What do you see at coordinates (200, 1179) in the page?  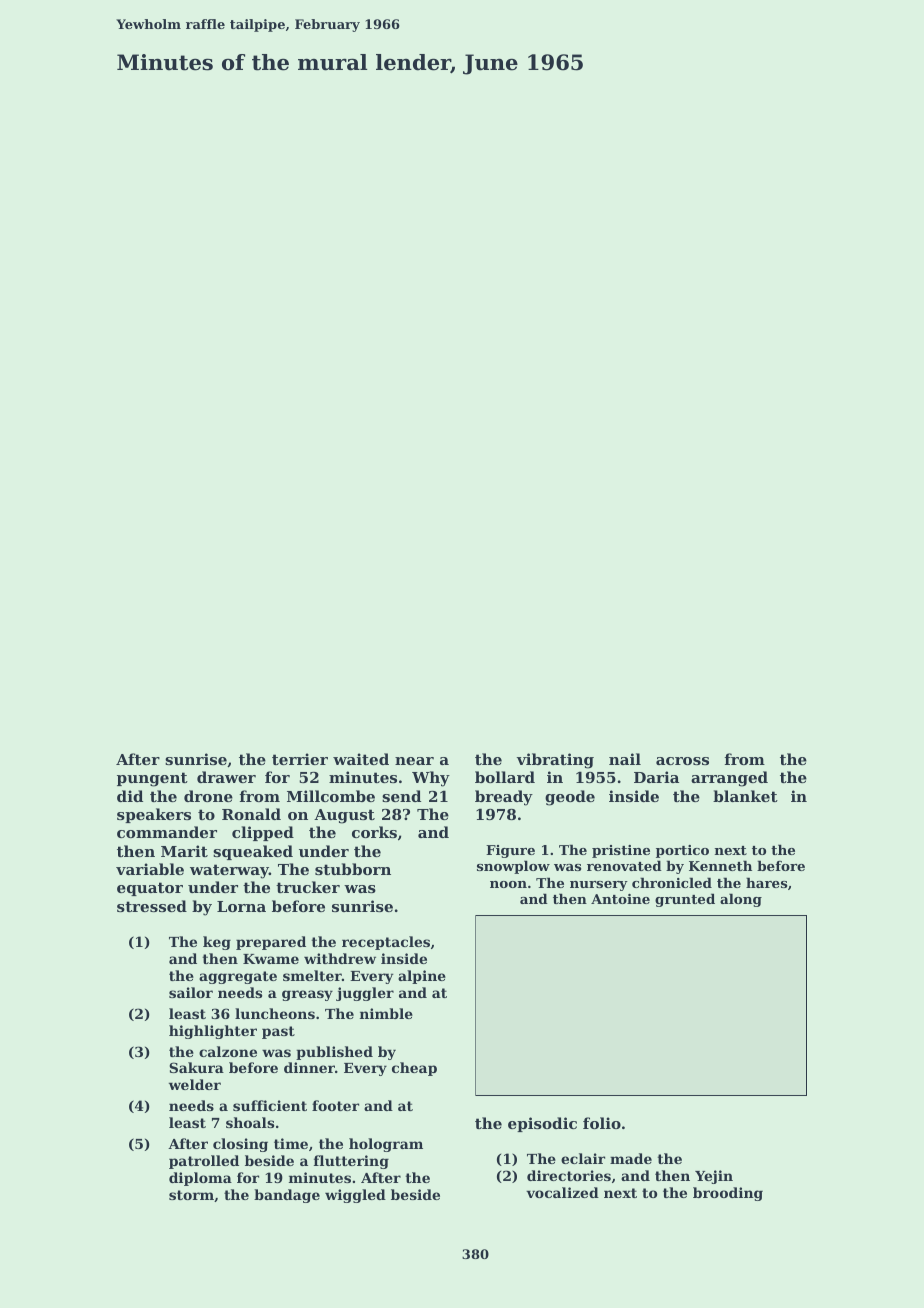 I see `diploma` at bounding box center [200, 1179].
